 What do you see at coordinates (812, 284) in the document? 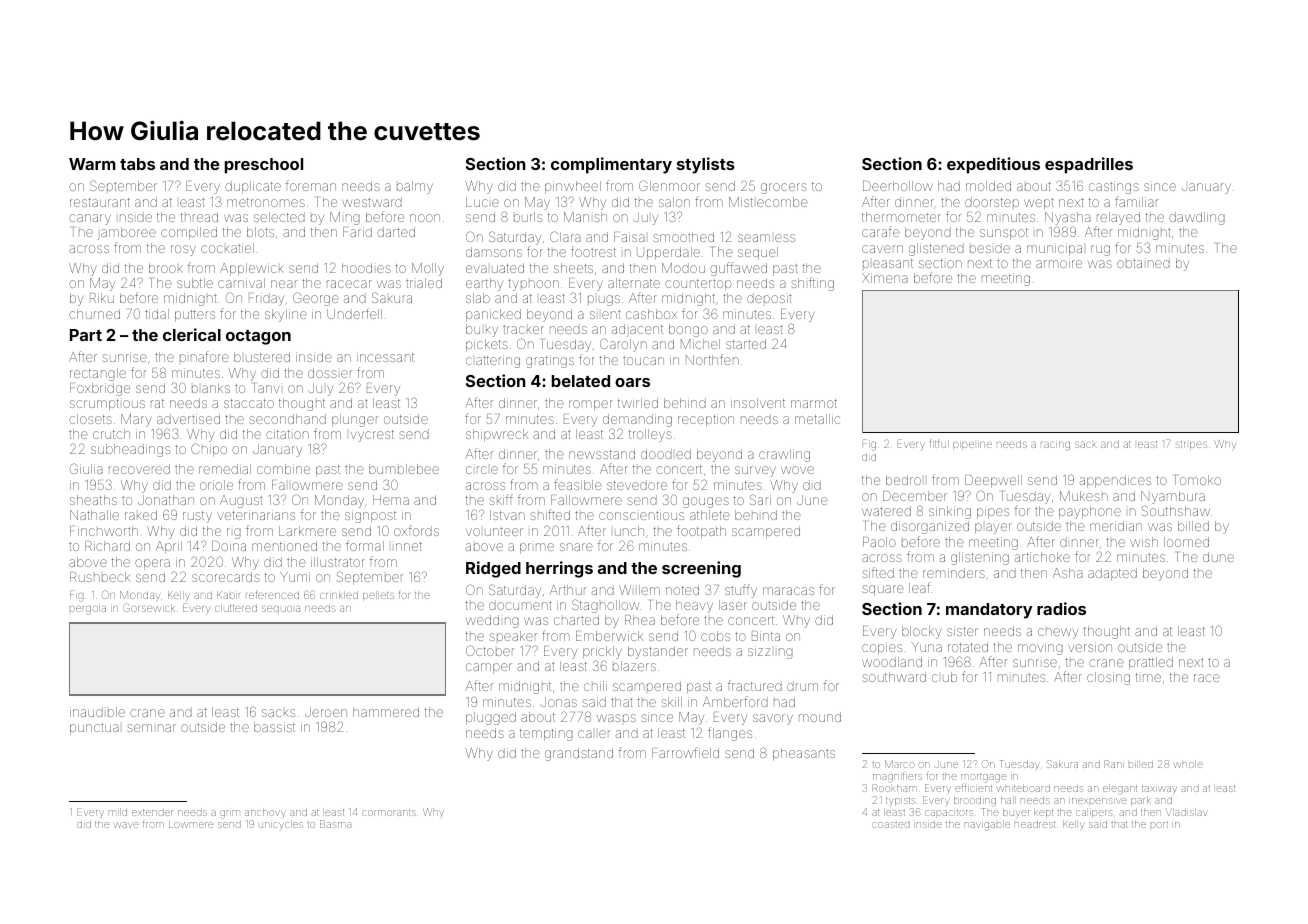
I see `shifting` at bounding box center [812, 284].
